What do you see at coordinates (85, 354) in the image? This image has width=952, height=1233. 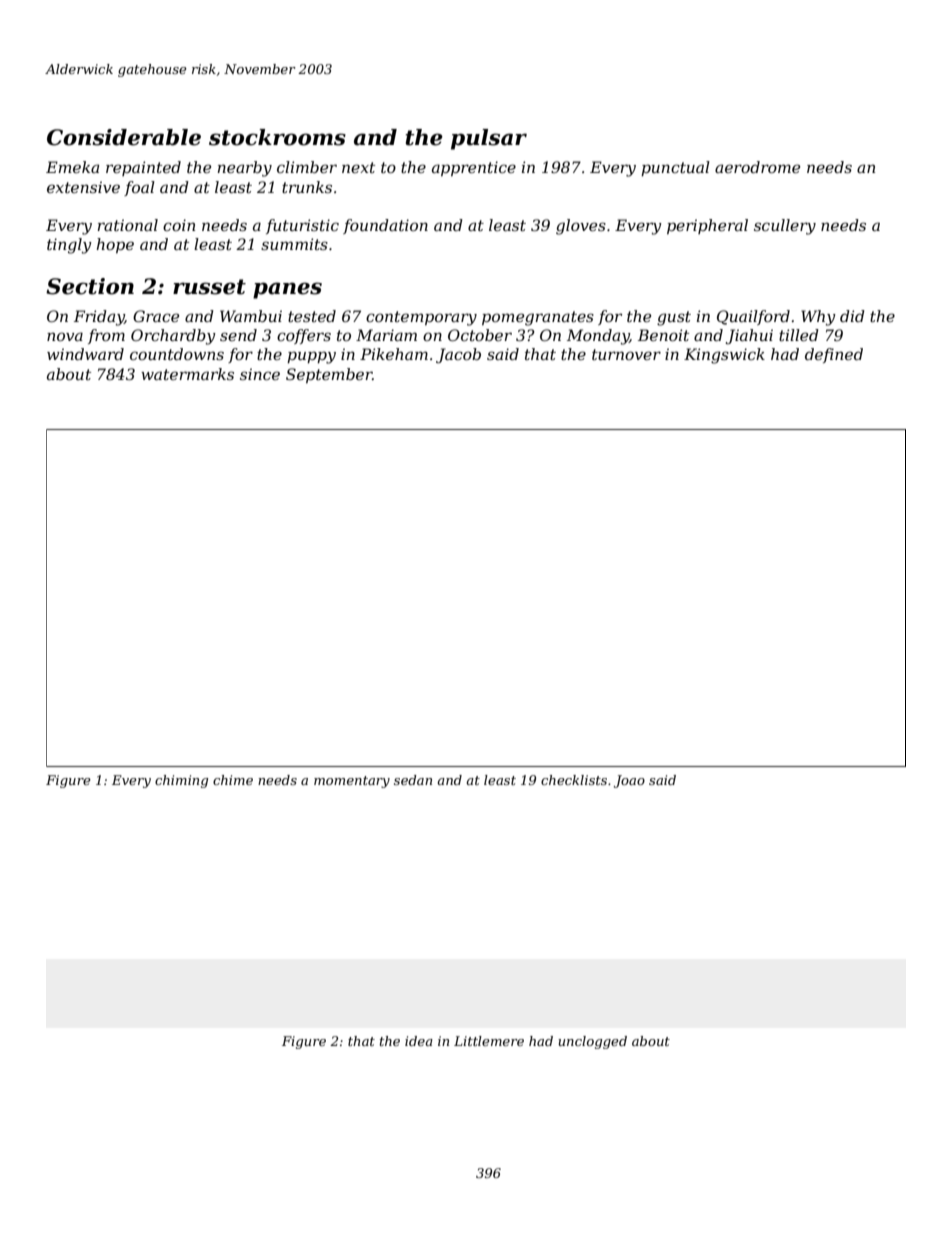 I see `windward` at bounding box center [85, 354].
